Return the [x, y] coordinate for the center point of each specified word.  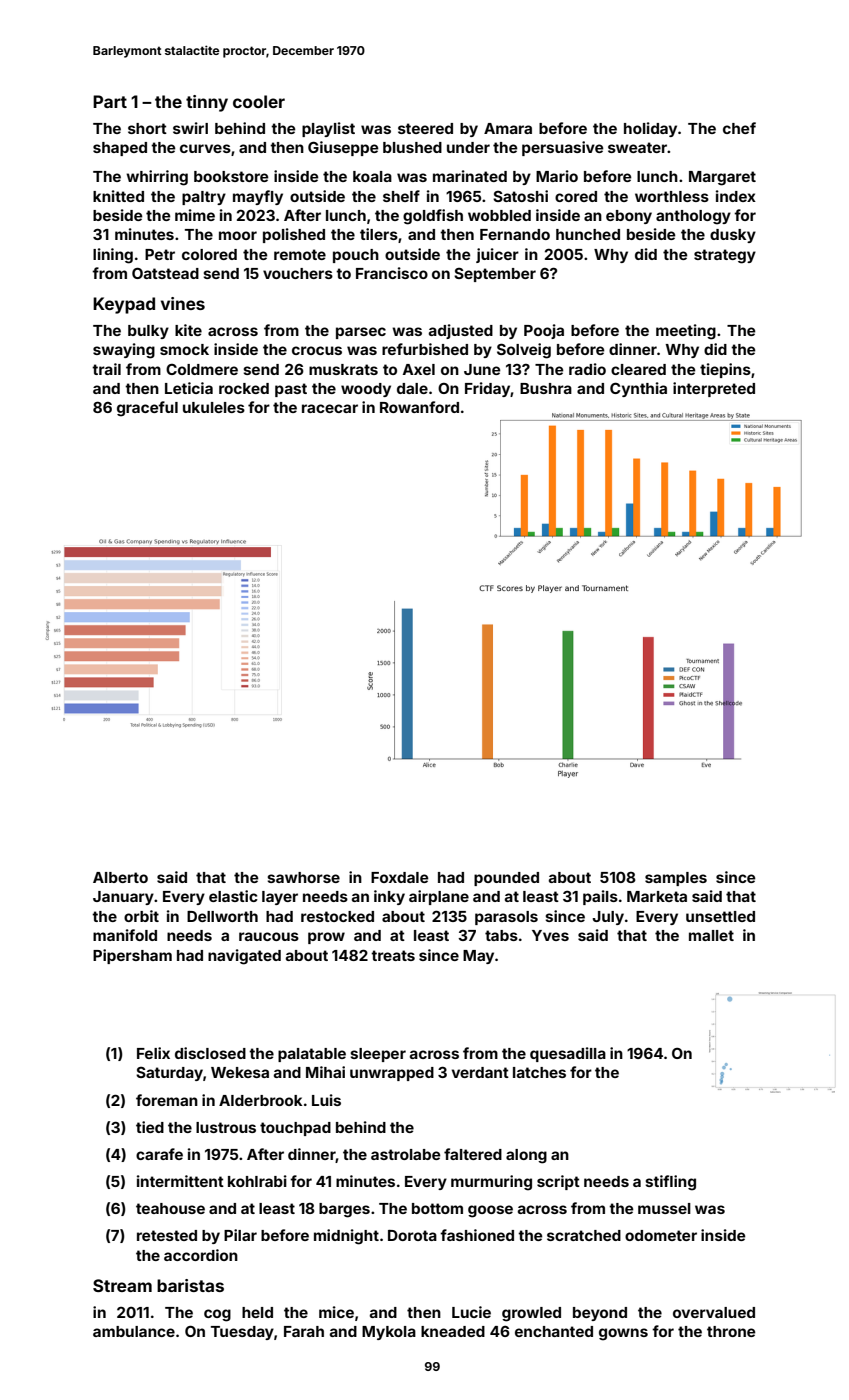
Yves [550, 935]
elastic [233, 896]
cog [217, 1315]
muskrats [343, 369]
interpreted [714, 389]
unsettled [720, 916]
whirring [157, 178]
